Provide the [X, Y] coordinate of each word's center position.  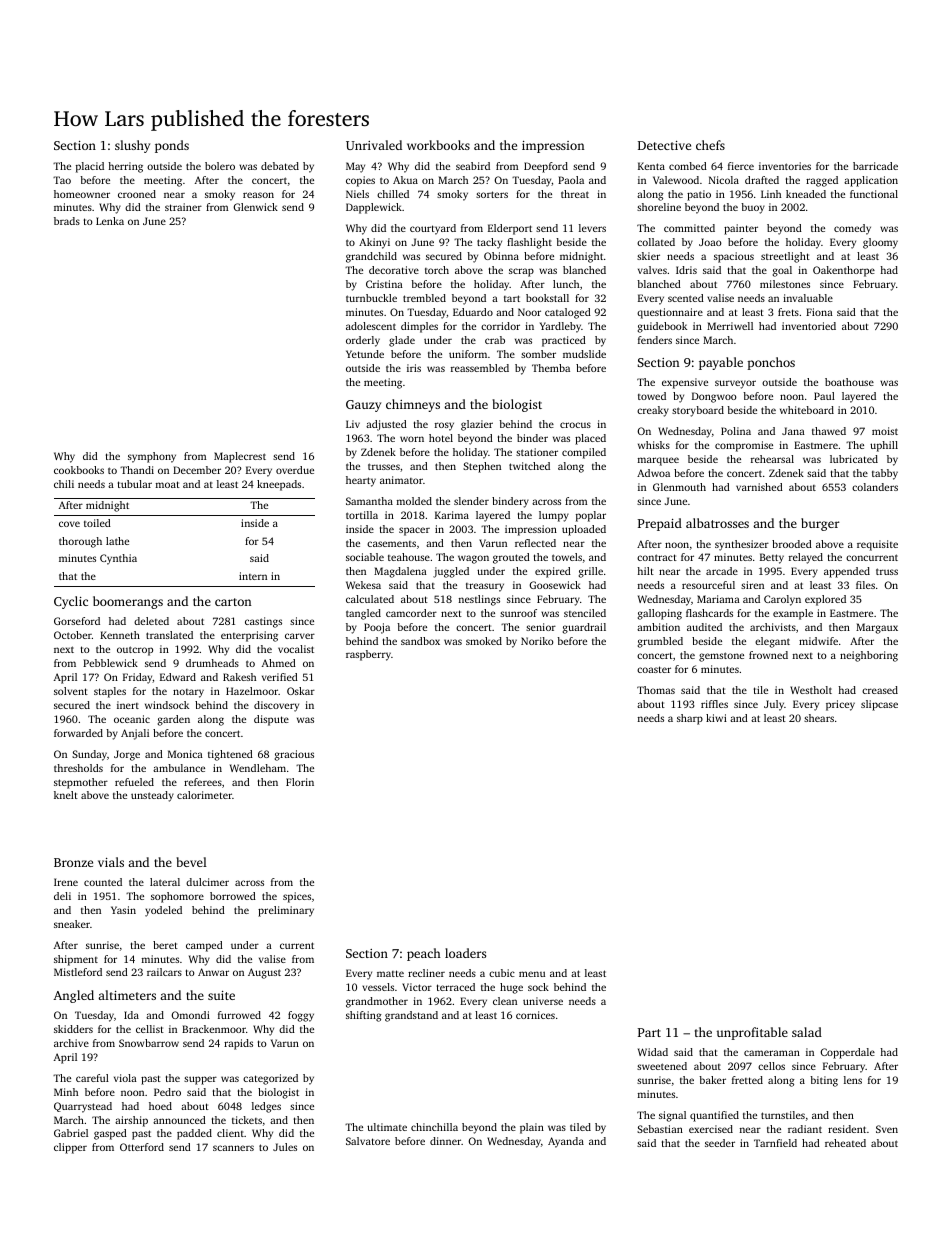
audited [704, 627]
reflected [535, 543]
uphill [884, 446]
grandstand [411, 1016]
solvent [71, 691]
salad [807, 1032]
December [197, 470]
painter [741, 229]
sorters [492, 194]
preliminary [286, 911]
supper [200, 1080]
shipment [76, 960]
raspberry [368, 655]
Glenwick [255, 207]
